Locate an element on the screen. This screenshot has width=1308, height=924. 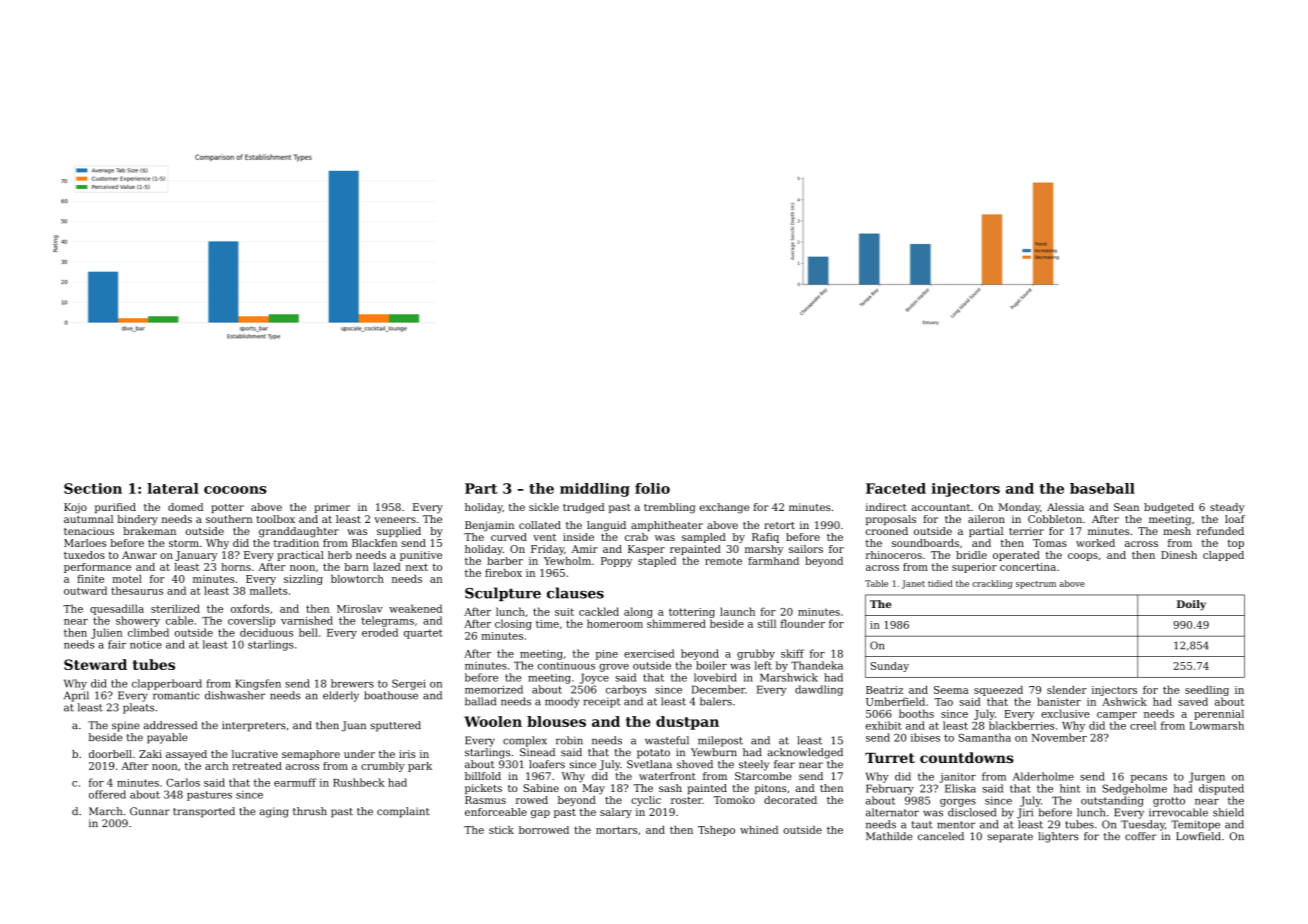
baseball is located at coordinates (1102, 488).
